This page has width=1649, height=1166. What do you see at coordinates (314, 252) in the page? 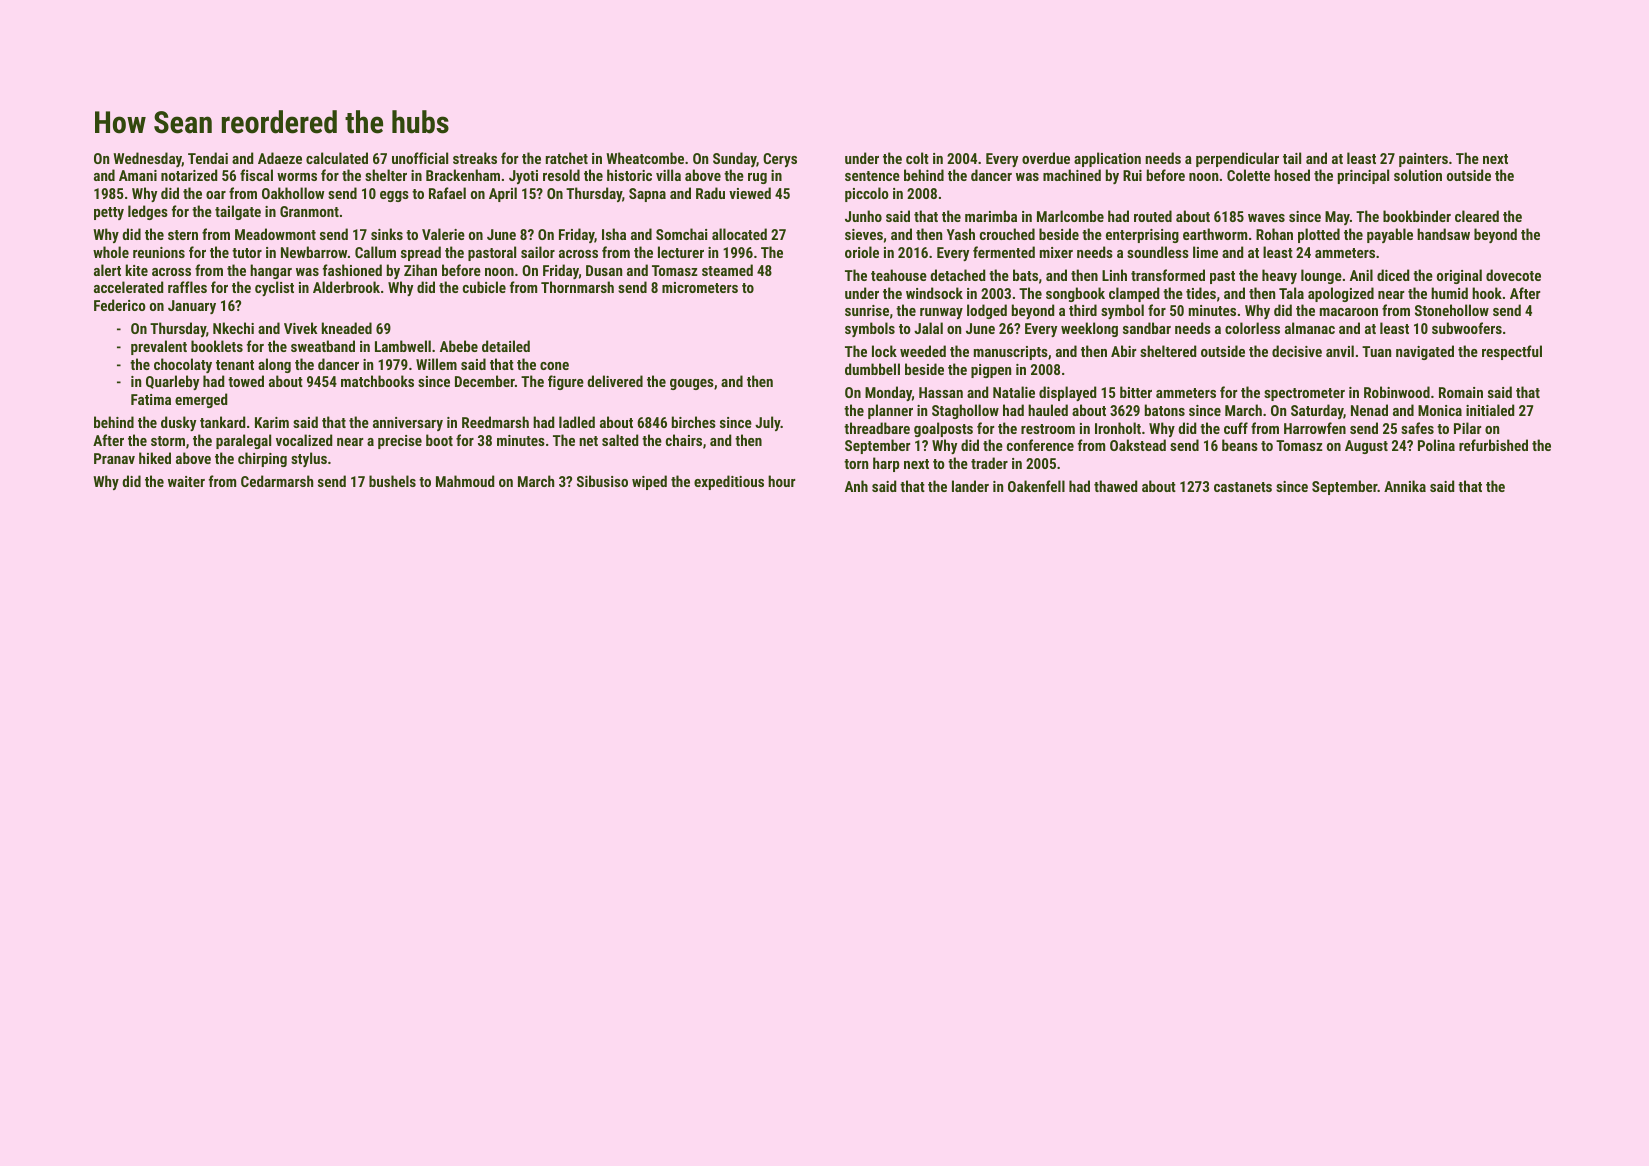
I see `Newbarrow` at bounding box center [314, 252].
